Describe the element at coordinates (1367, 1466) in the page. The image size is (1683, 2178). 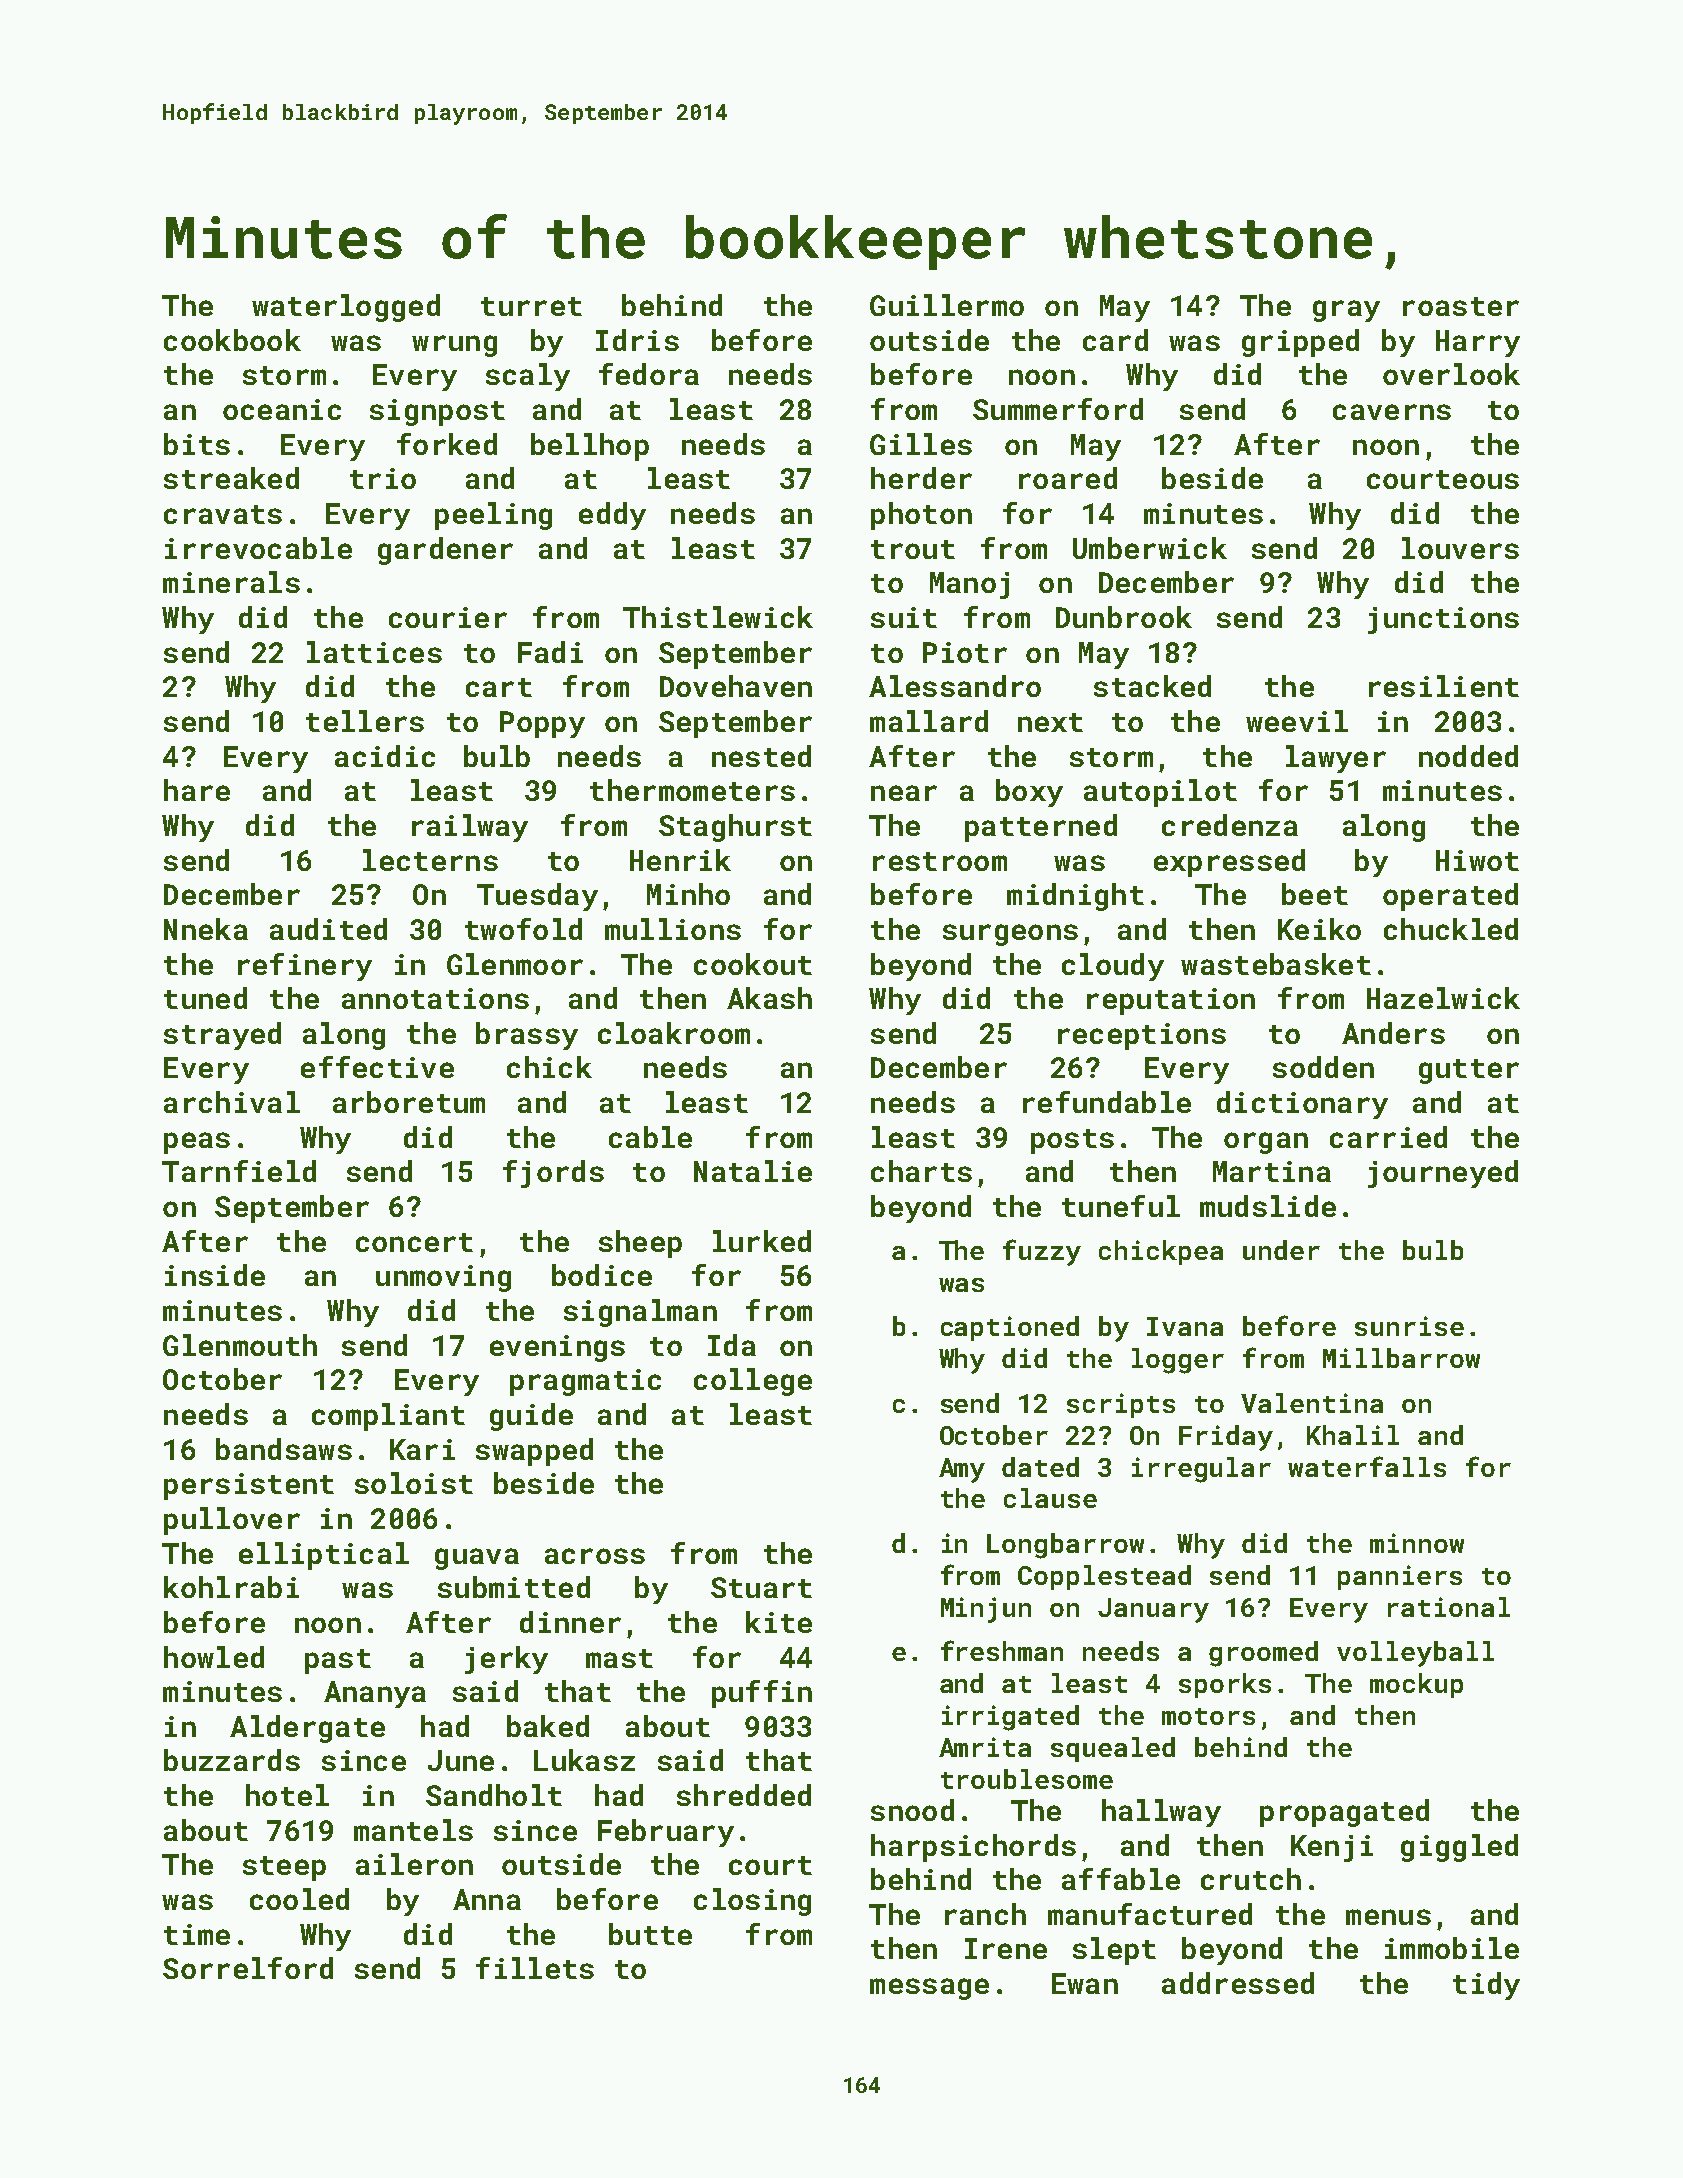
I see `waterfalls` at that location.
